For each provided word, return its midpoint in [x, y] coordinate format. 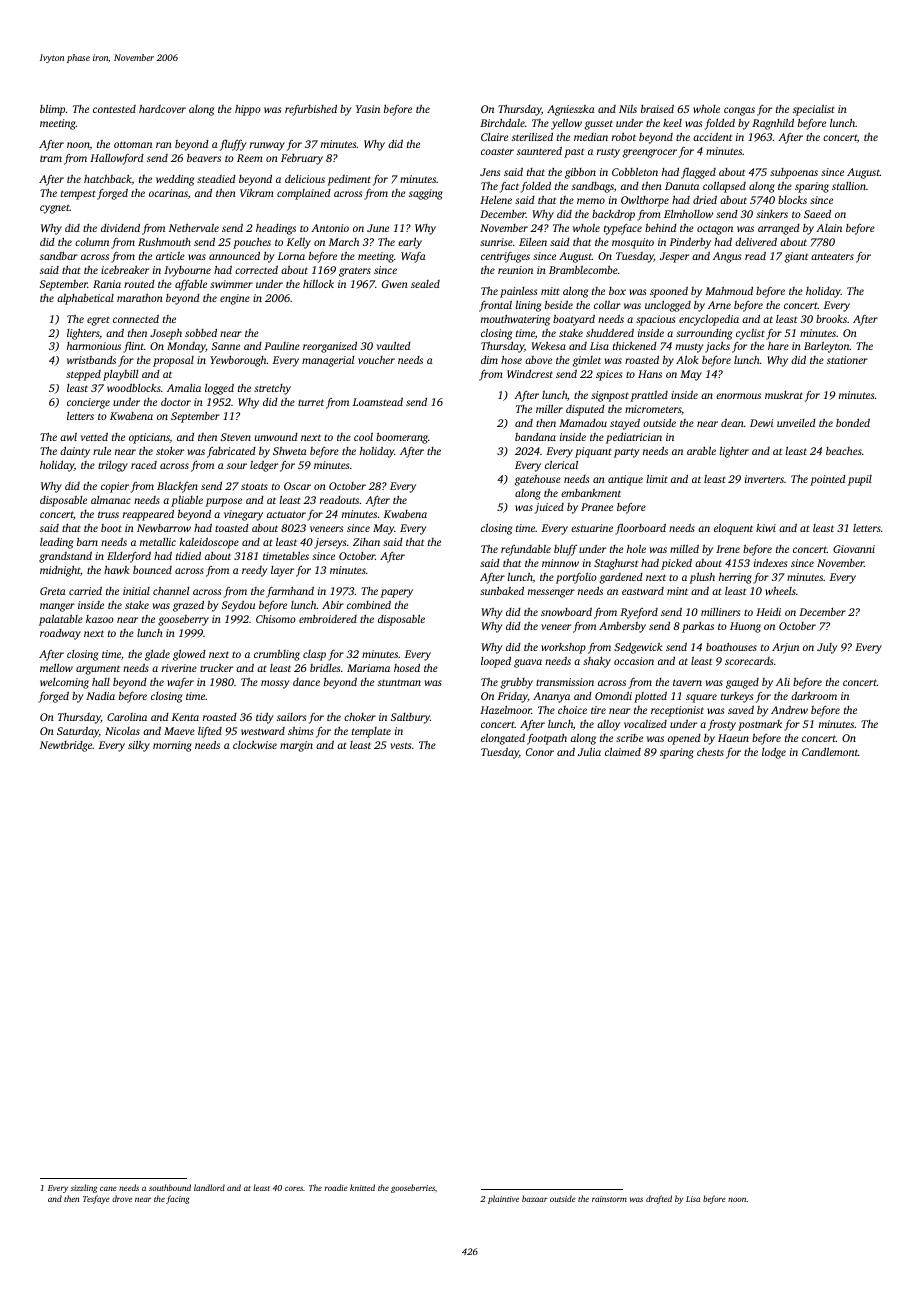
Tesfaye [96, 1199]
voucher [376, 360]
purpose [223, 502]
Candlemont [830, 752]
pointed [828, 480]
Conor [540, 752]
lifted [210, 732]
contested [114, 109]
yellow [566, 124]
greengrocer [650, 153]
